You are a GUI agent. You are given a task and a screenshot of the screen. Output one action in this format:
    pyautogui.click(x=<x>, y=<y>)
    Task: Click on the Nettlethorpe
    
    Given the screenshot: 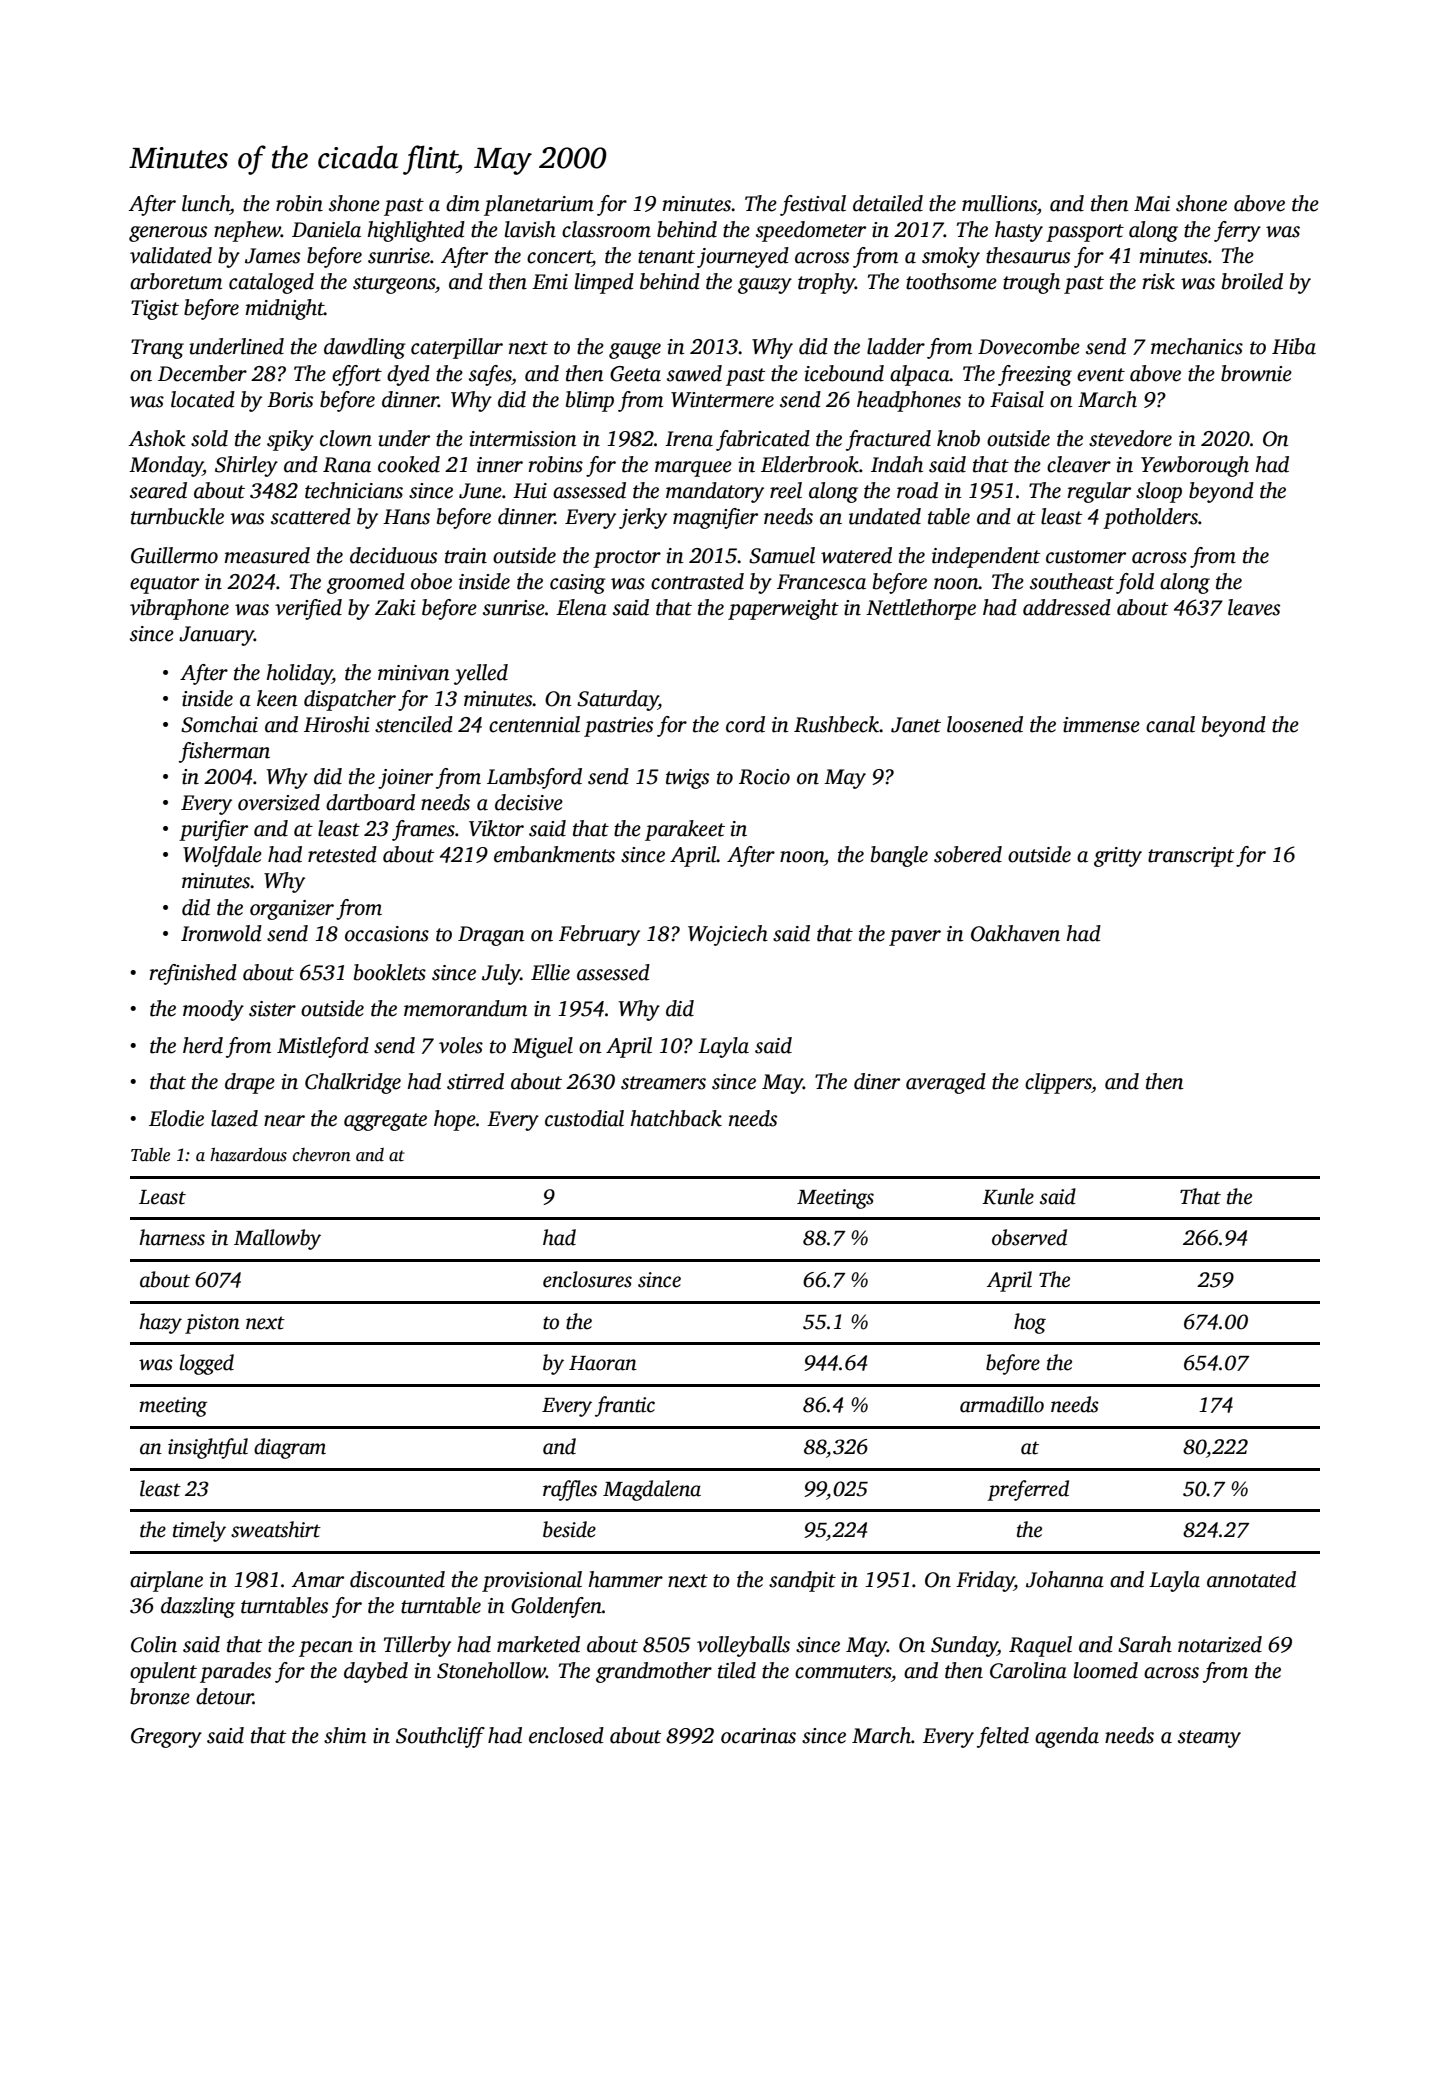 What is the action you would take?
    pyautogui.click(x=921, y=609)
